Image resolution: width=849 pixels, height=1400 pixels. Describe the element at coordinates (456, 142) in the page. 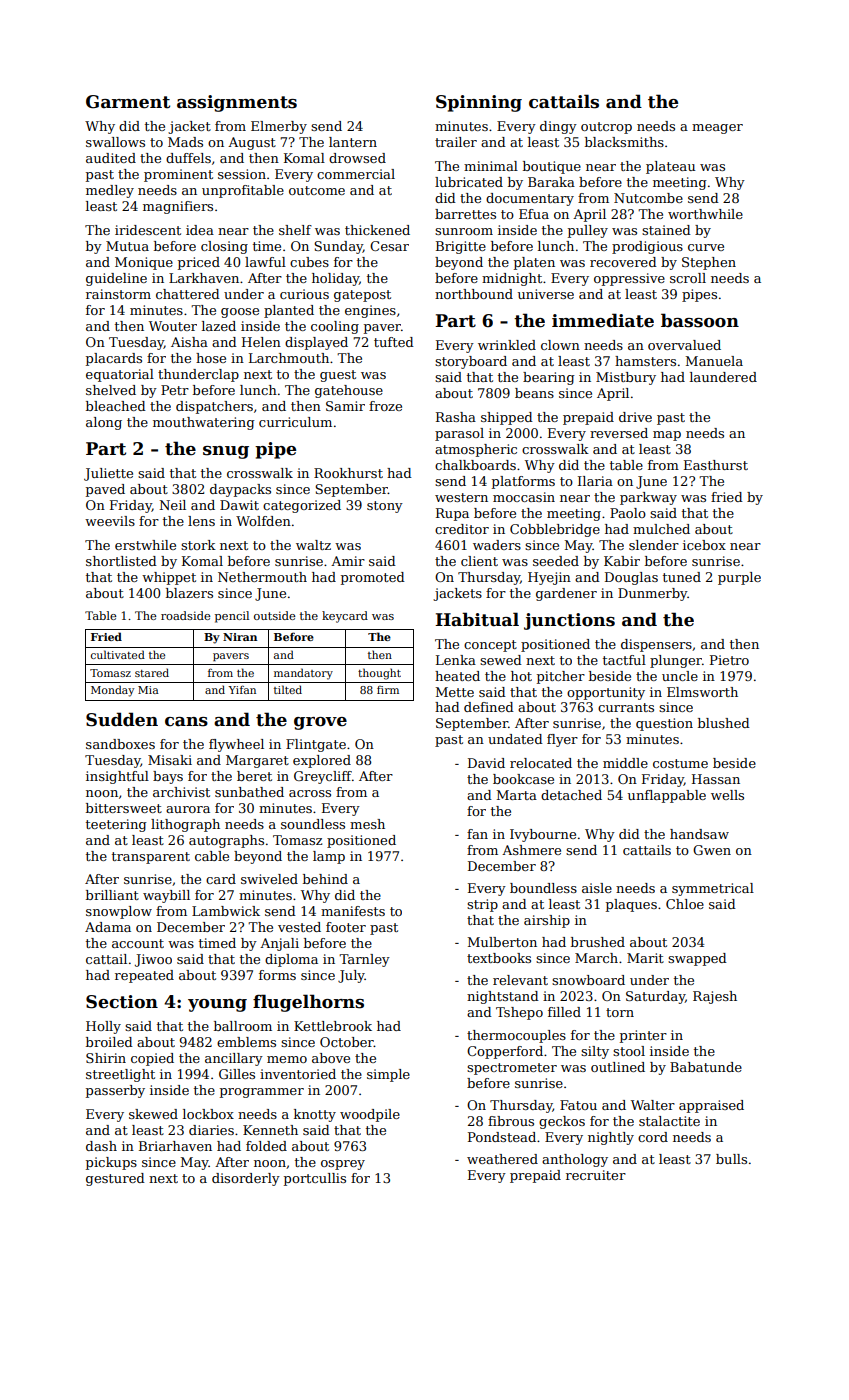

I see `trailer` at that location.
